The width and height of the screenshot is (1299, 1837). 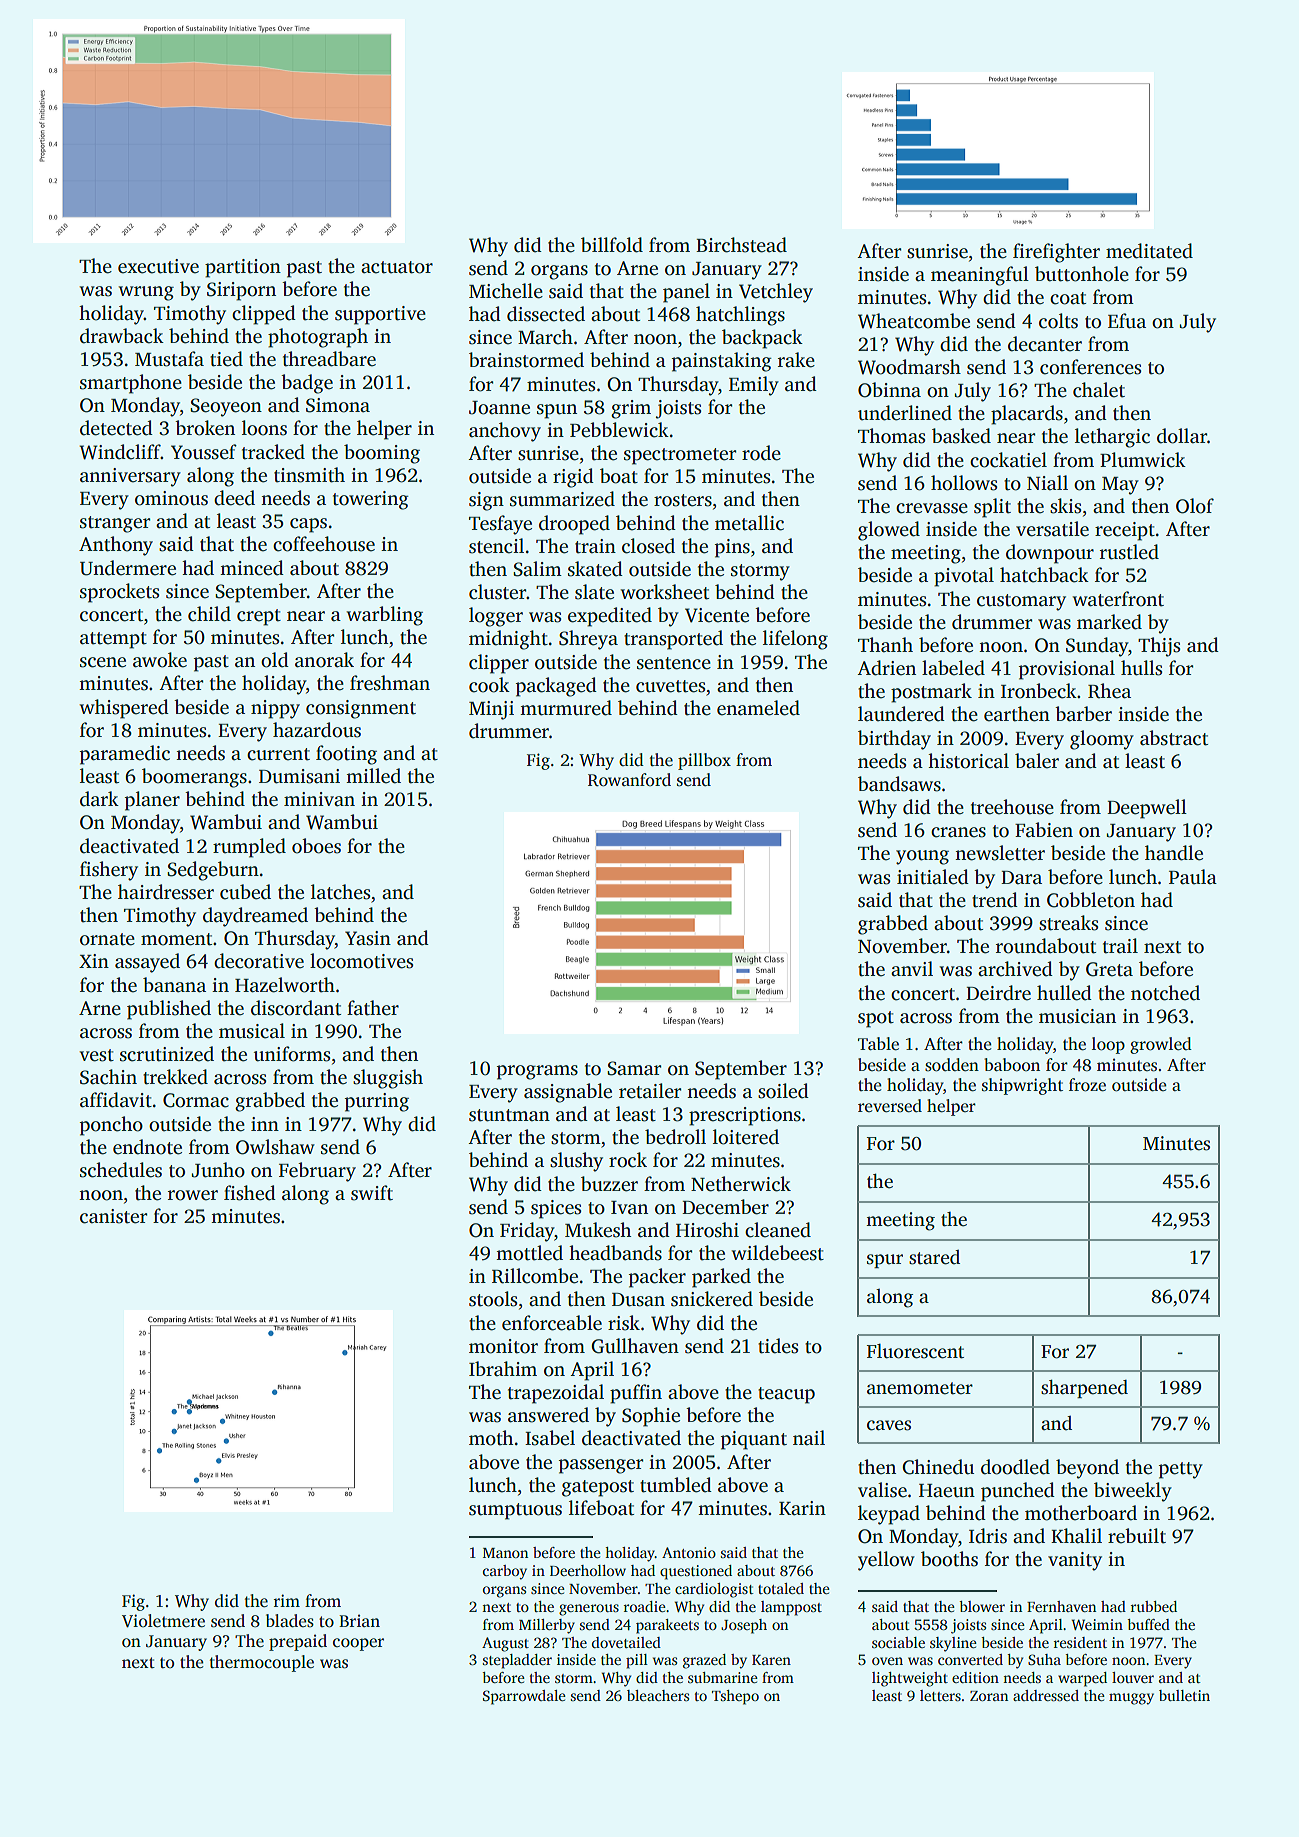 I want to click on sociable, so click(x=898, y=1642).
